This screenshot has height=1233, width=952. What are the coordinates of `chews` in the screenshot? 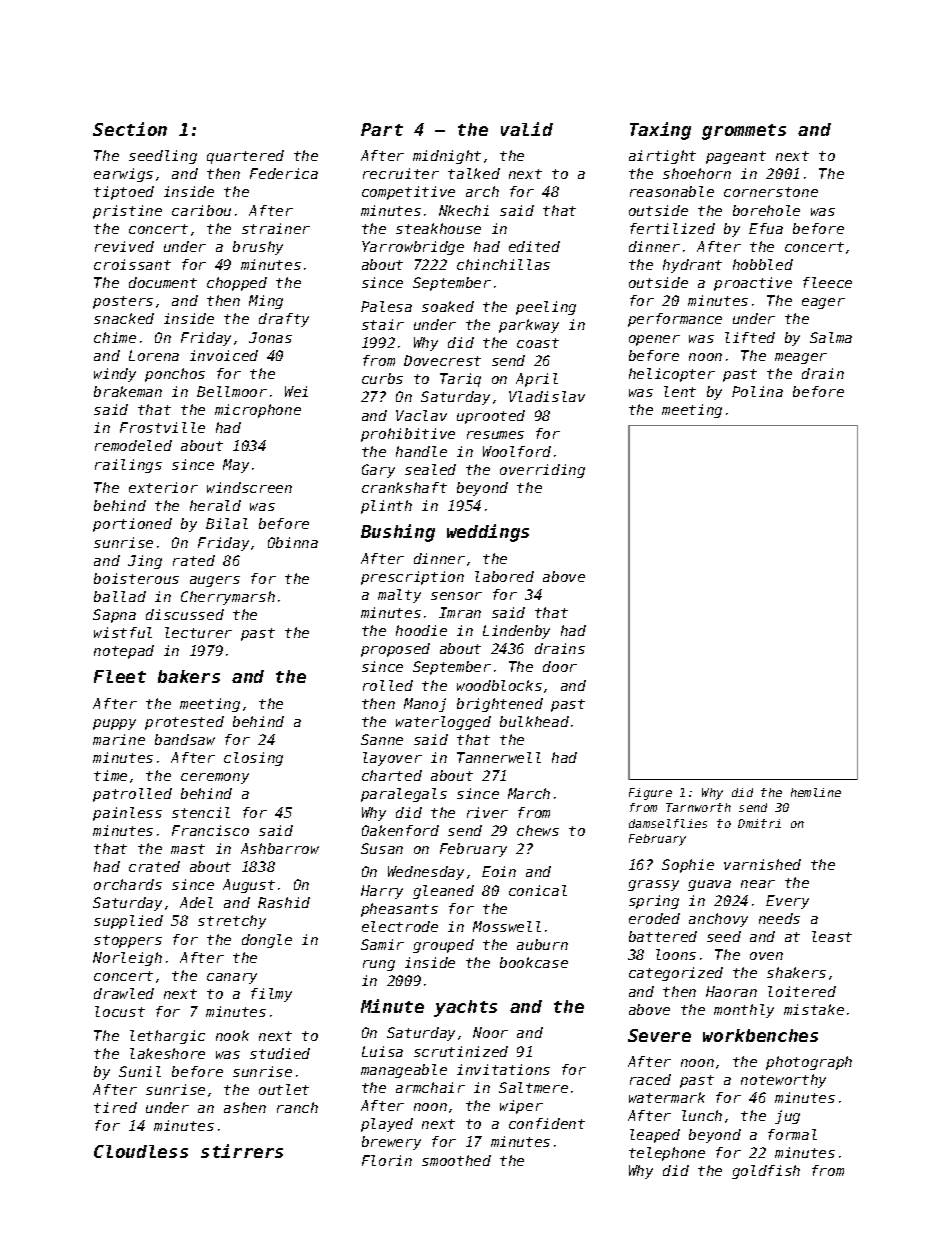 It's located at (538, 830).
